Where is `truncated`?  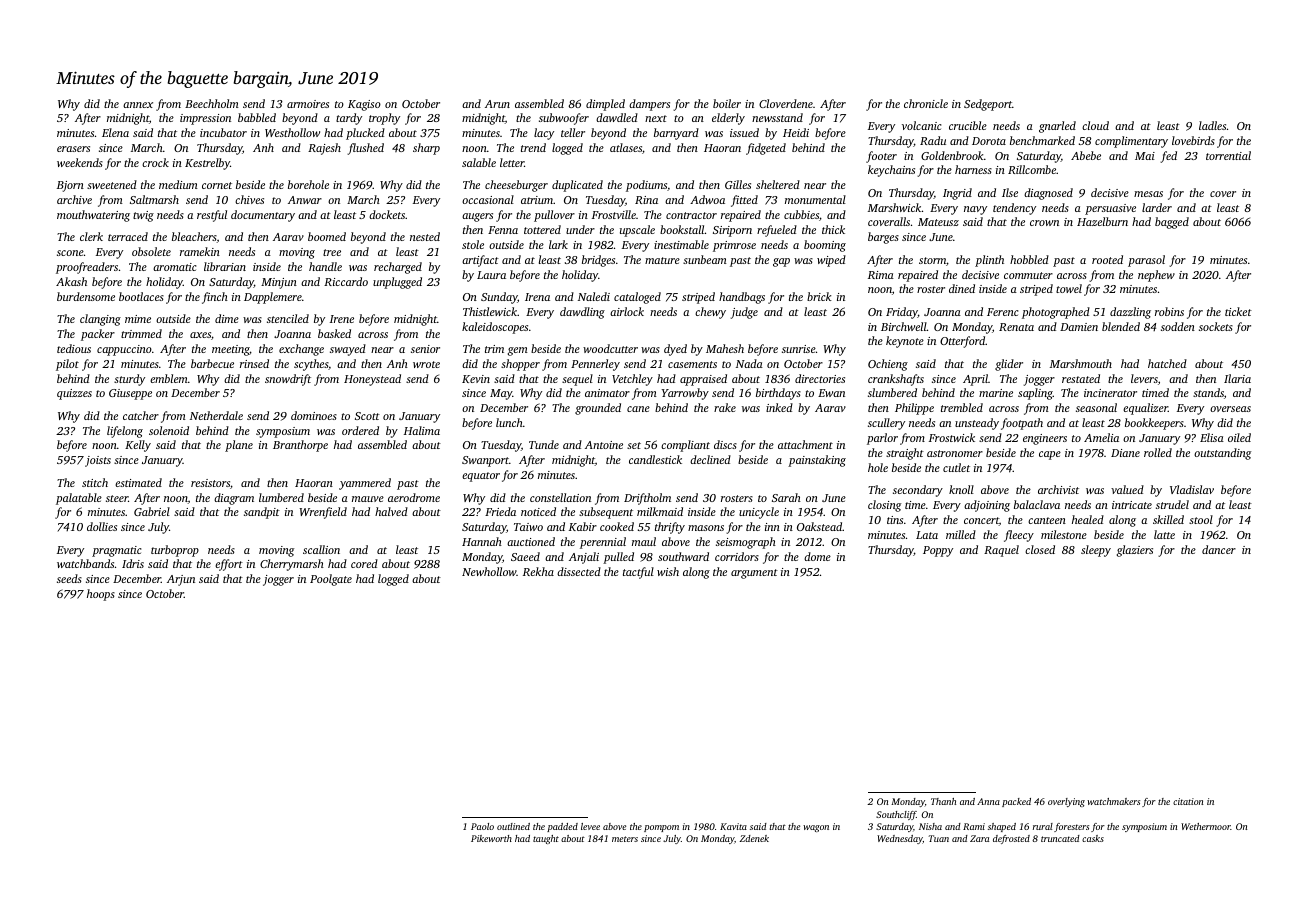
truncated is located at coordinates (1060, 838).
